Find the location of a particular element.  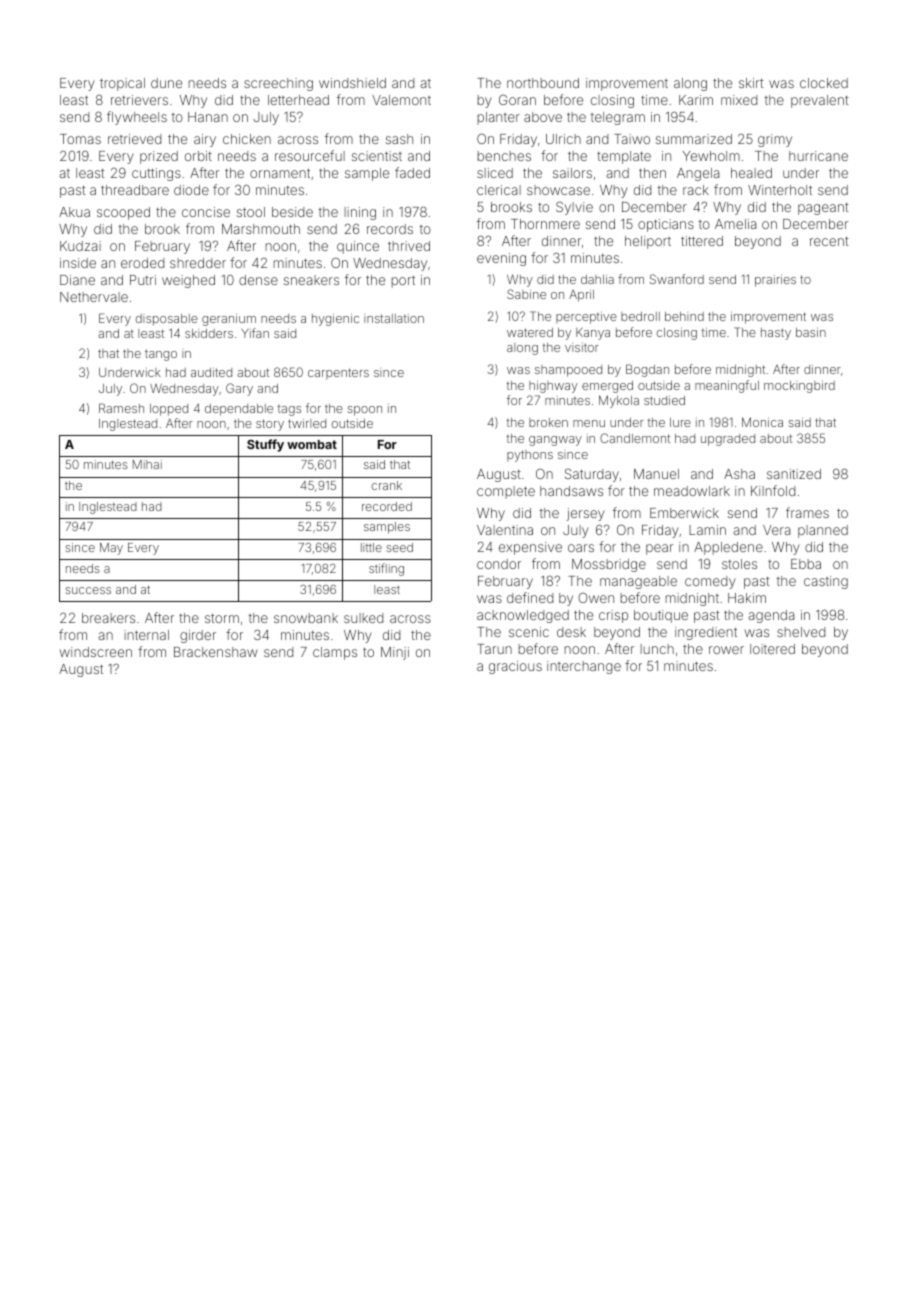

sash is located at coordinates (399, 139).
